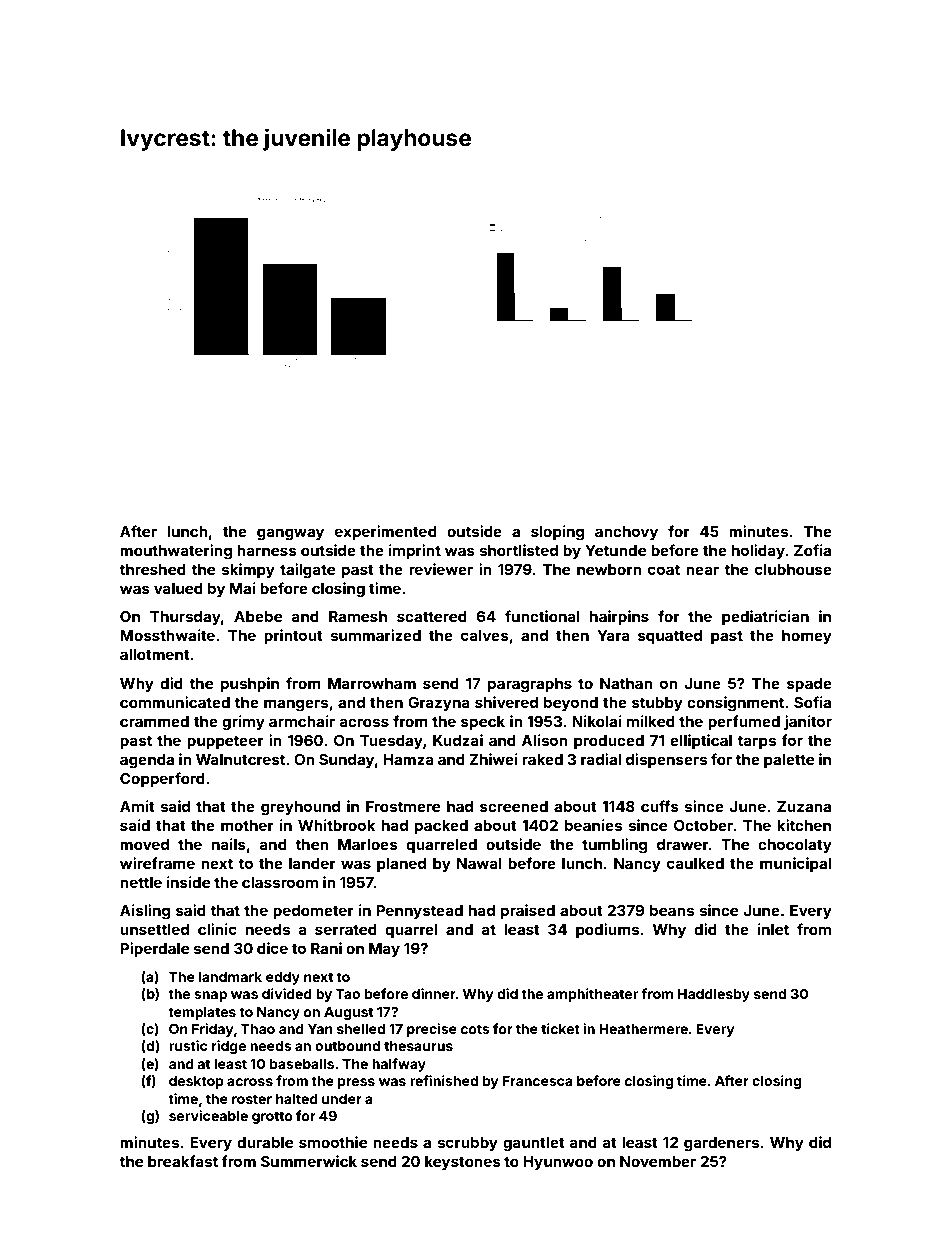 The image size is (952, 1233). What do you see at coordinates (518, 550) in the document?
I see `shortlisted` at bounding box center [518, 550].
